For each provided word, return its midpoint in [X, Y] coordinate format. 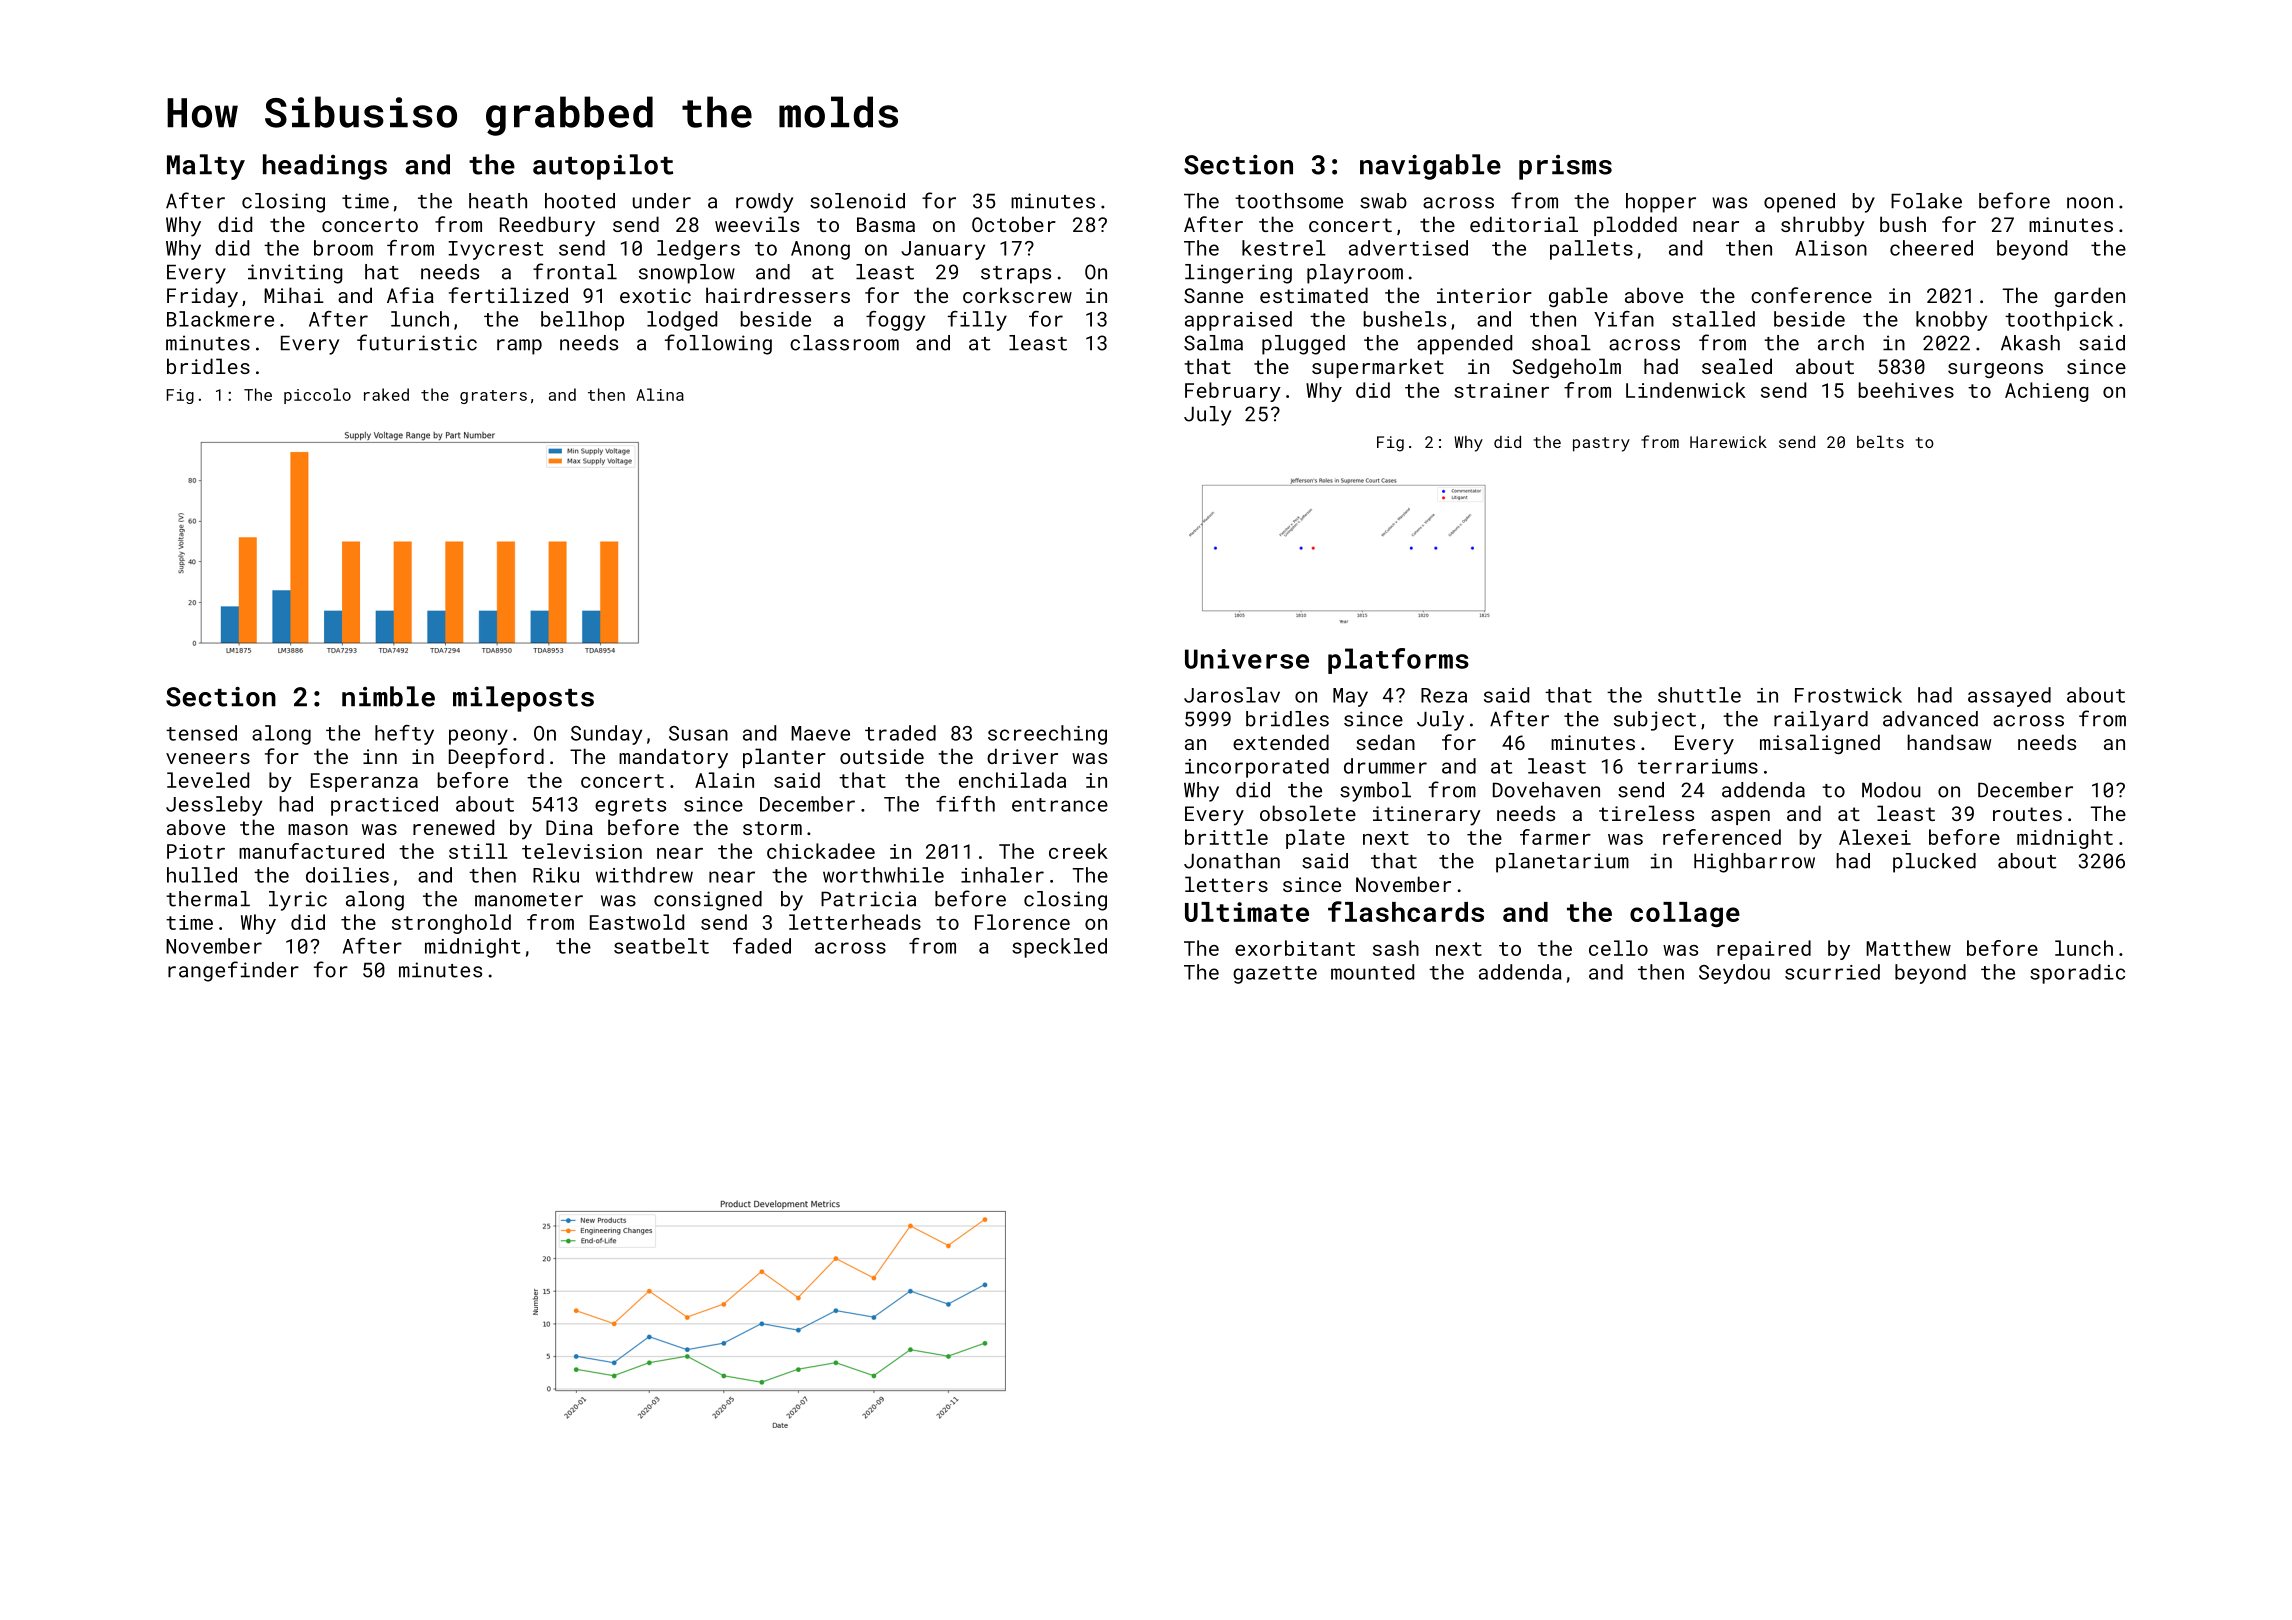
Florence [1022, 922]
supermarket [1378, 368]
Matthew [1908, 948]
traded [900, 733]
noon [2090, 203]
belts [1880, 442]
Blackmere [220, 319]
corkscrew [1017, 295]
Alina [660, 394]
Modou [1891, 790]
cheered [1931, 248]
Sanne [1213, 295]
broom [343, 248]
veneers [208, 758]
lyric [298, 901]
